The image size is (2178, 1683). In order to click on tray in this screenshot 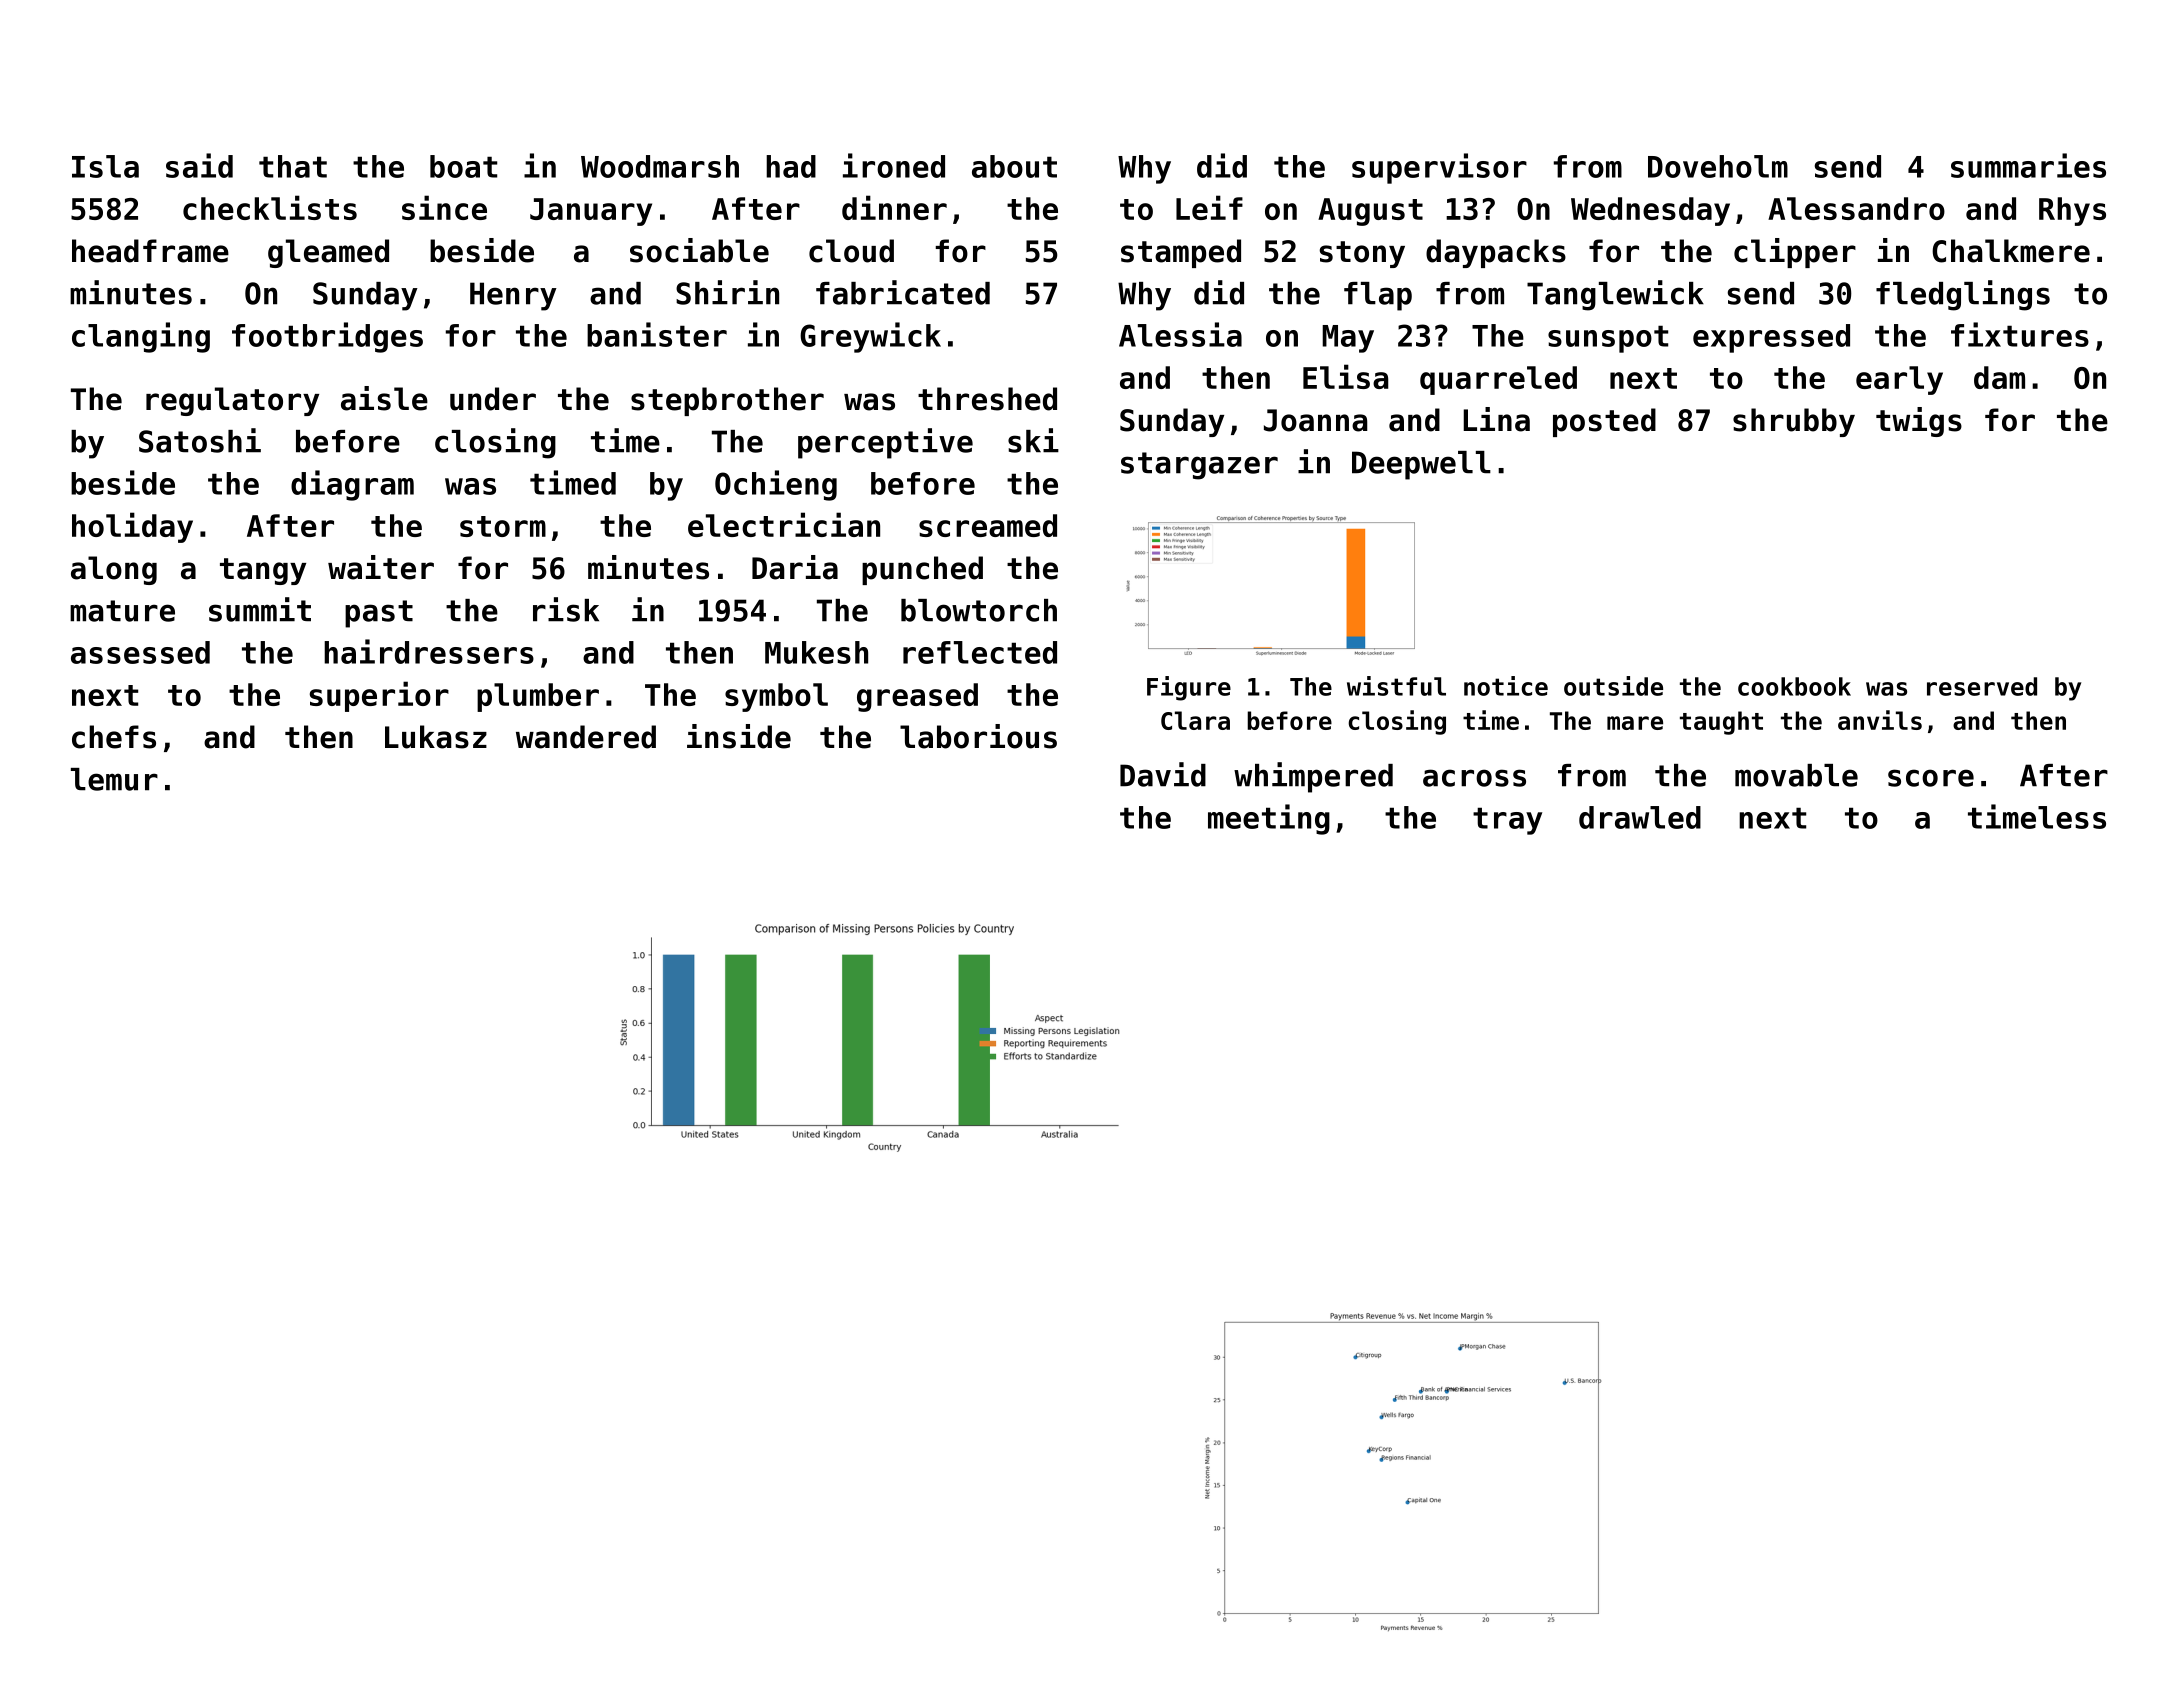, I will do `click(1507, 821)`.
